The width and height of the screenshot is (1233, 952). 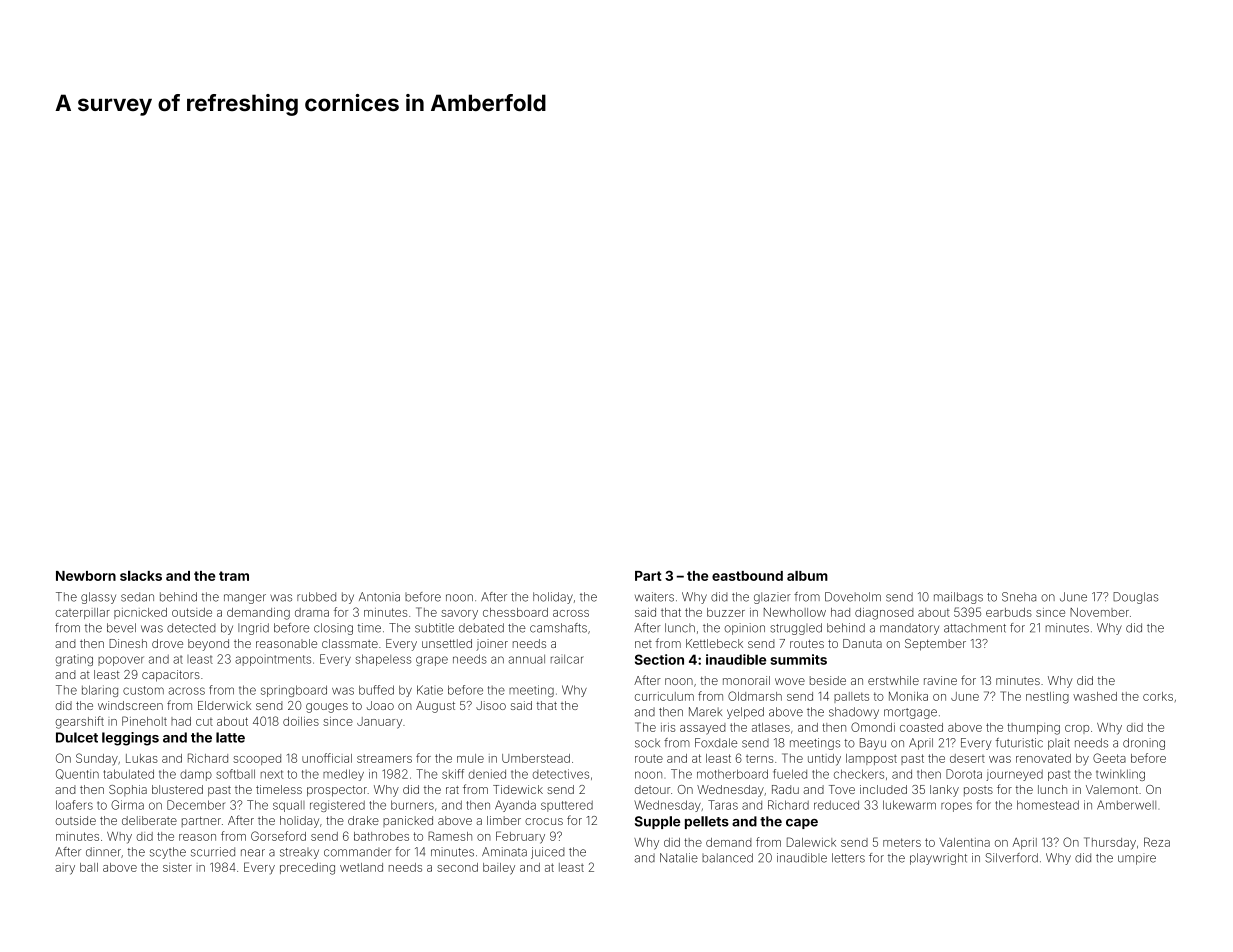 What do you see at coordinates (128, 643) in the screenshot?
I see `Dinesh` at bounding box center [128, 643].
